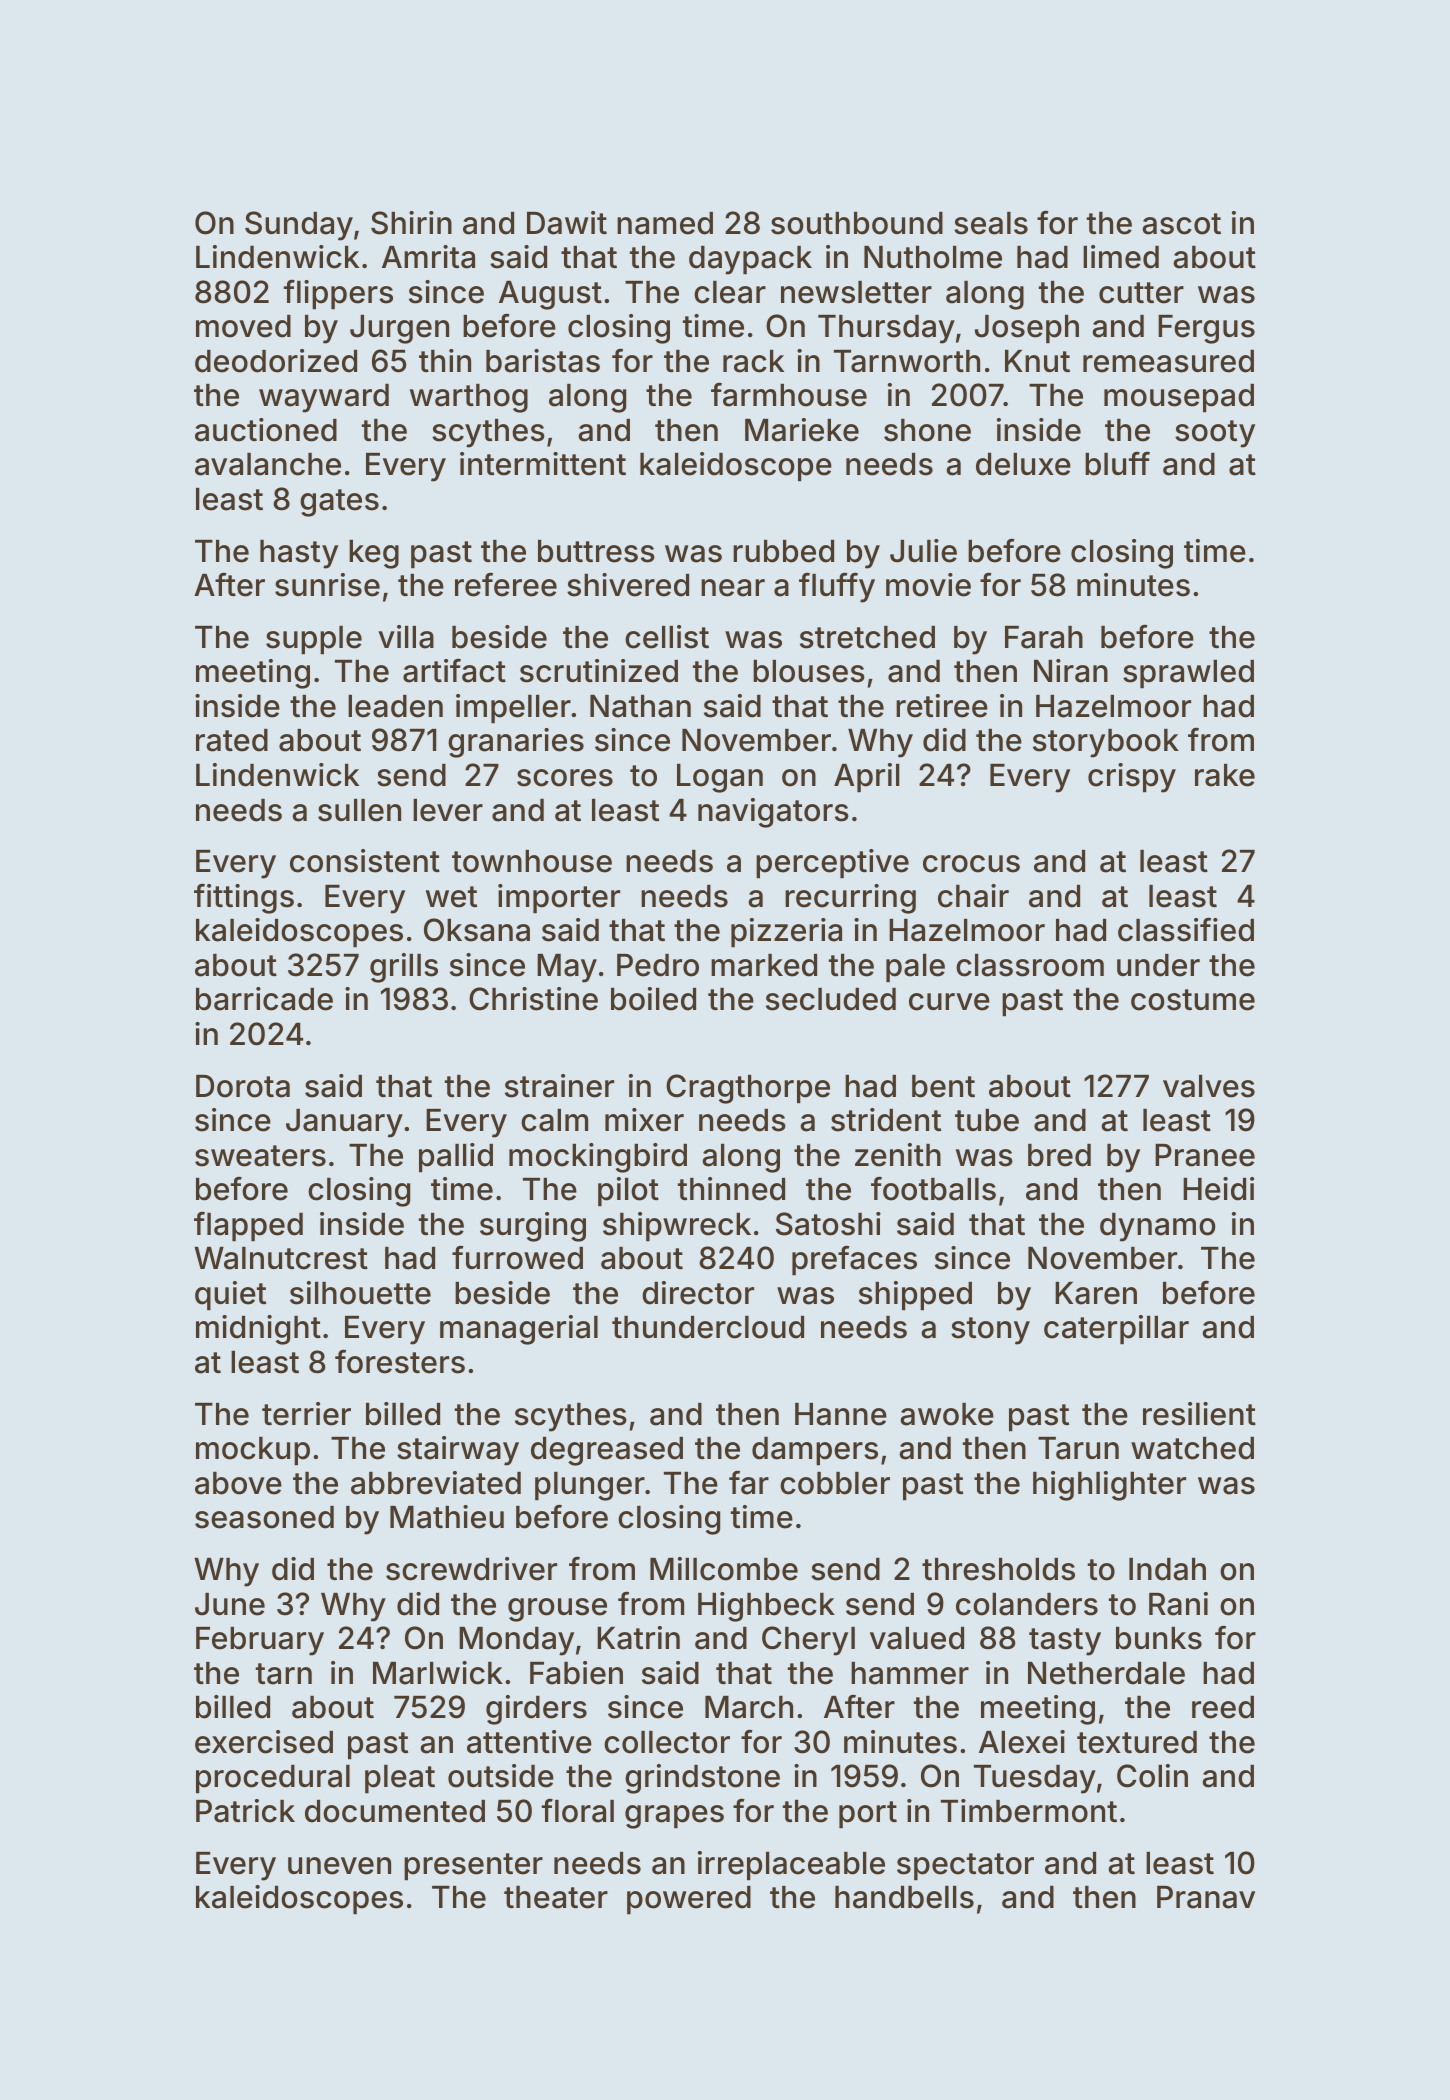 The image size is (1450, 2100). Describe the element at coordinates (268, 464) in the document. I see `avalanche` at that location.
